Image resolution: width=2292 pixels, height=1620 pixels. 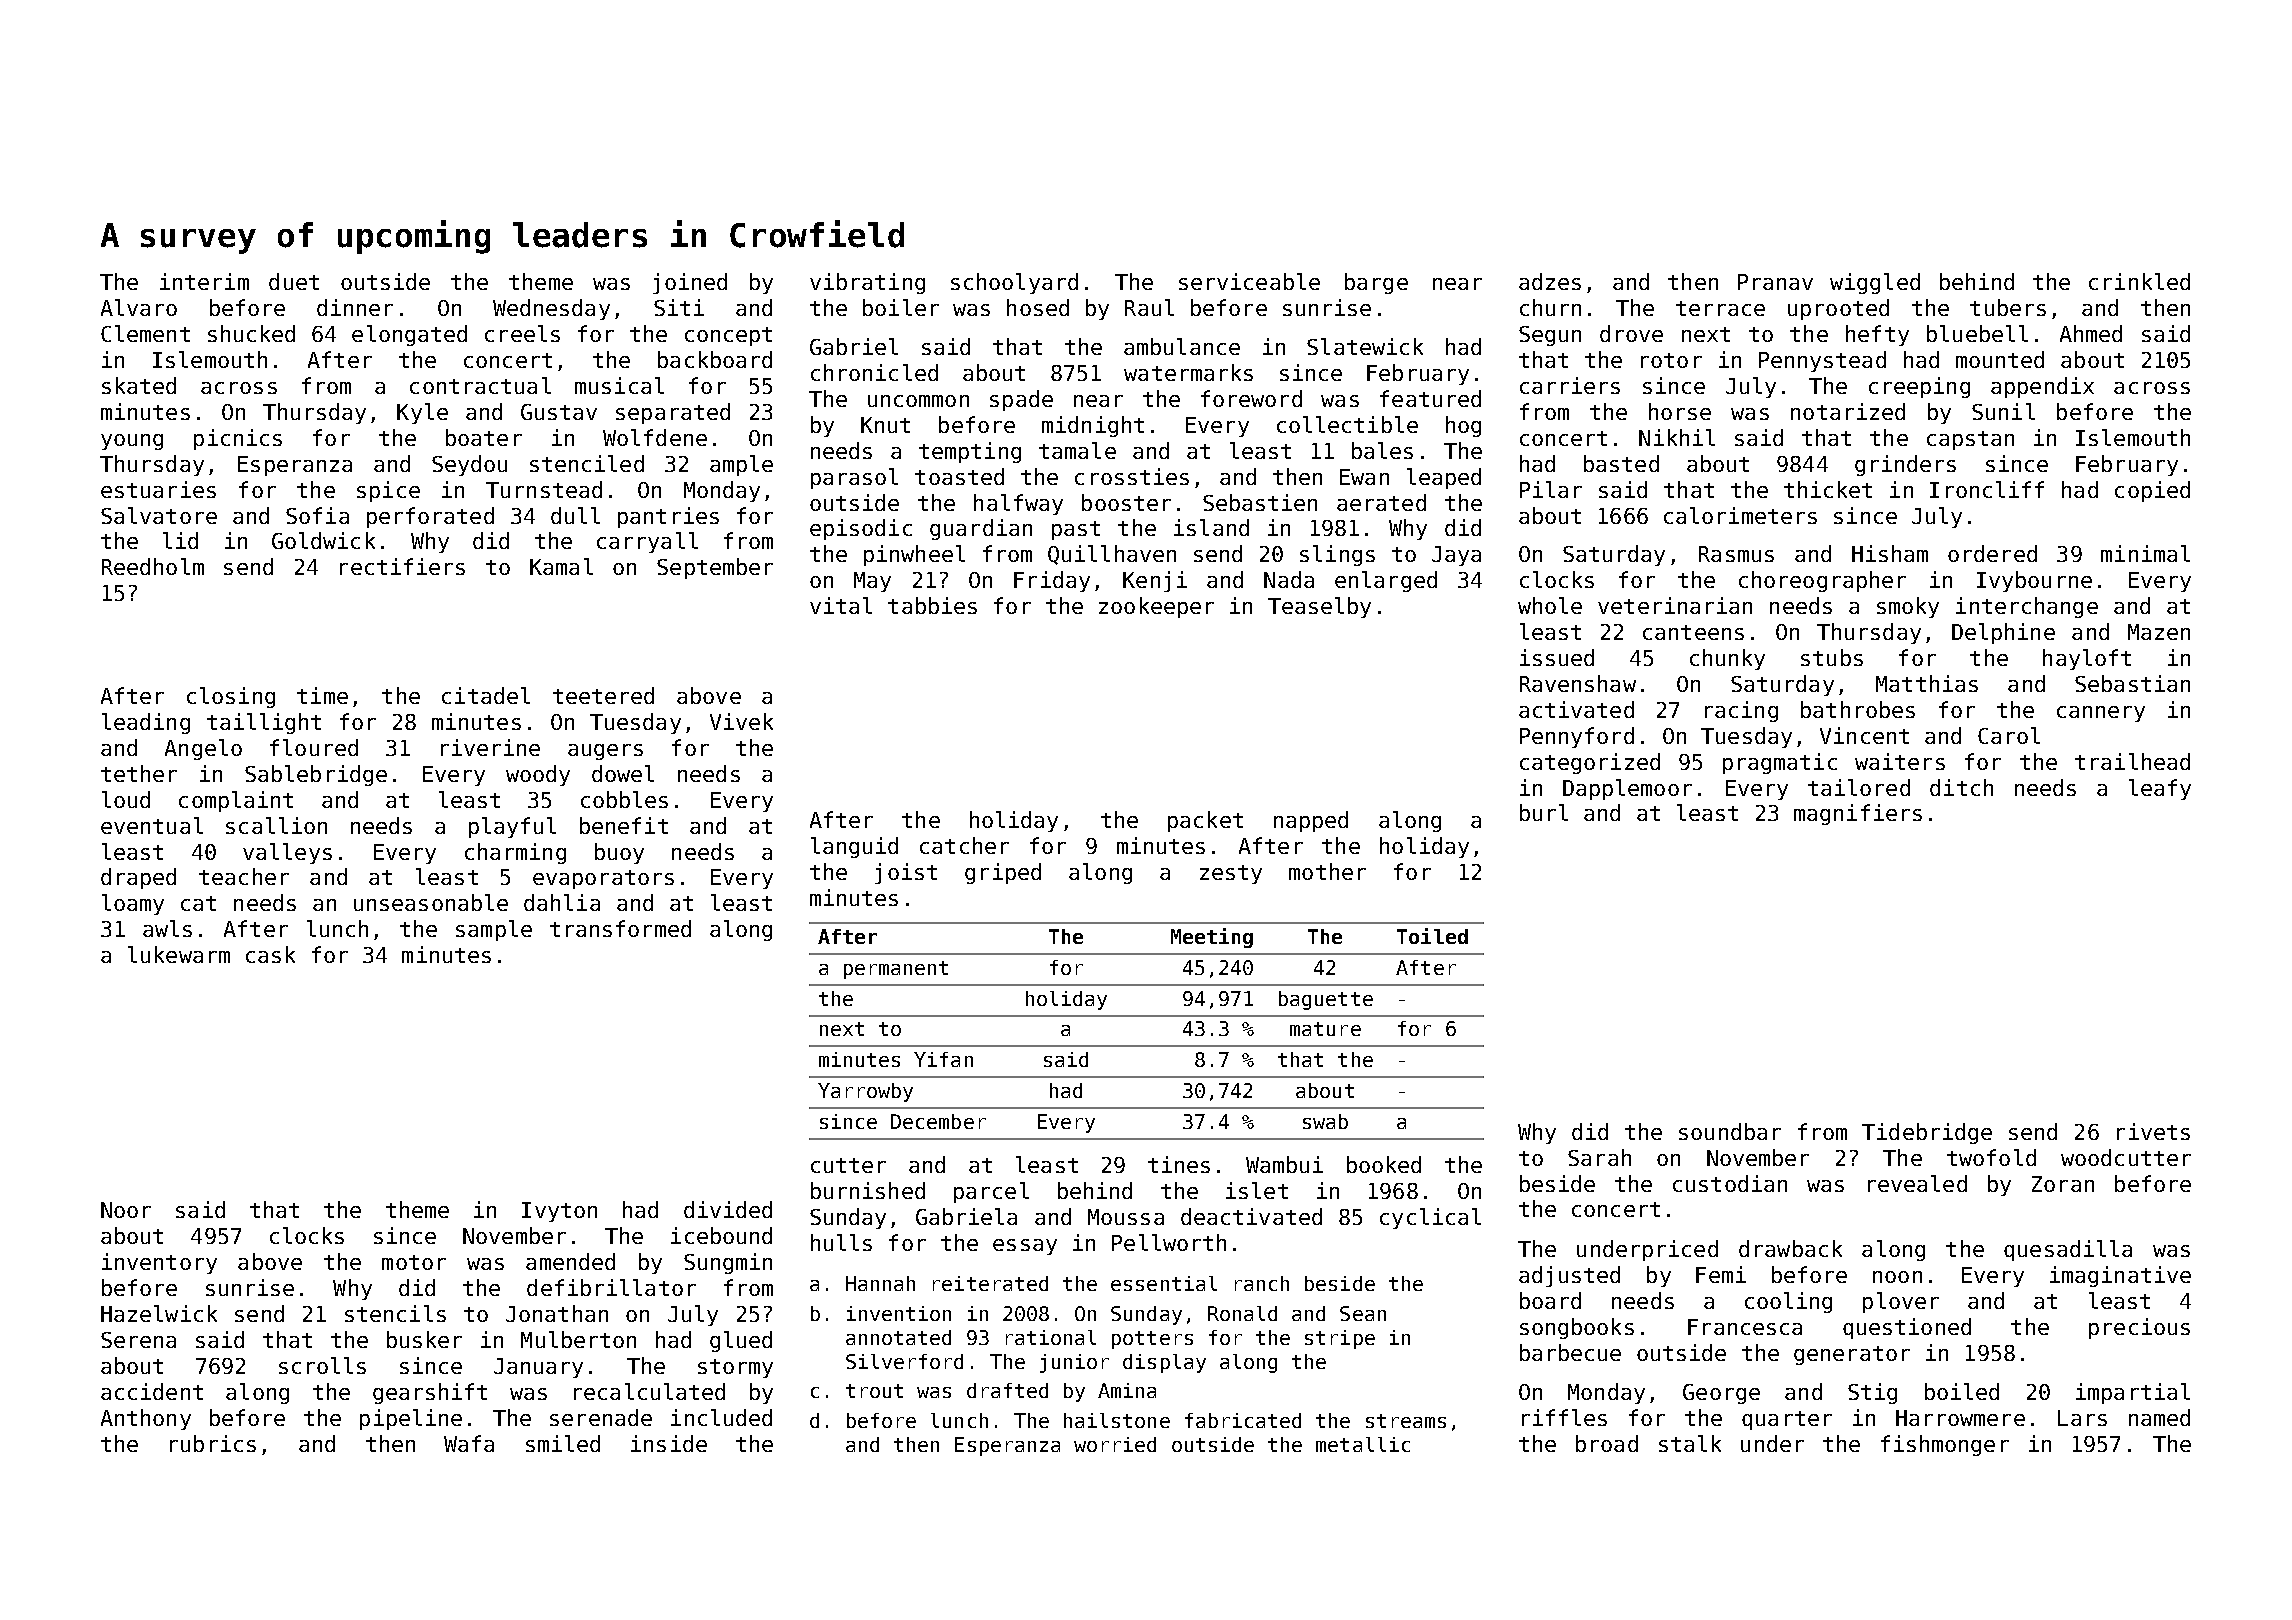 I want to click on Wednesday, so click(x=551, y=309).
